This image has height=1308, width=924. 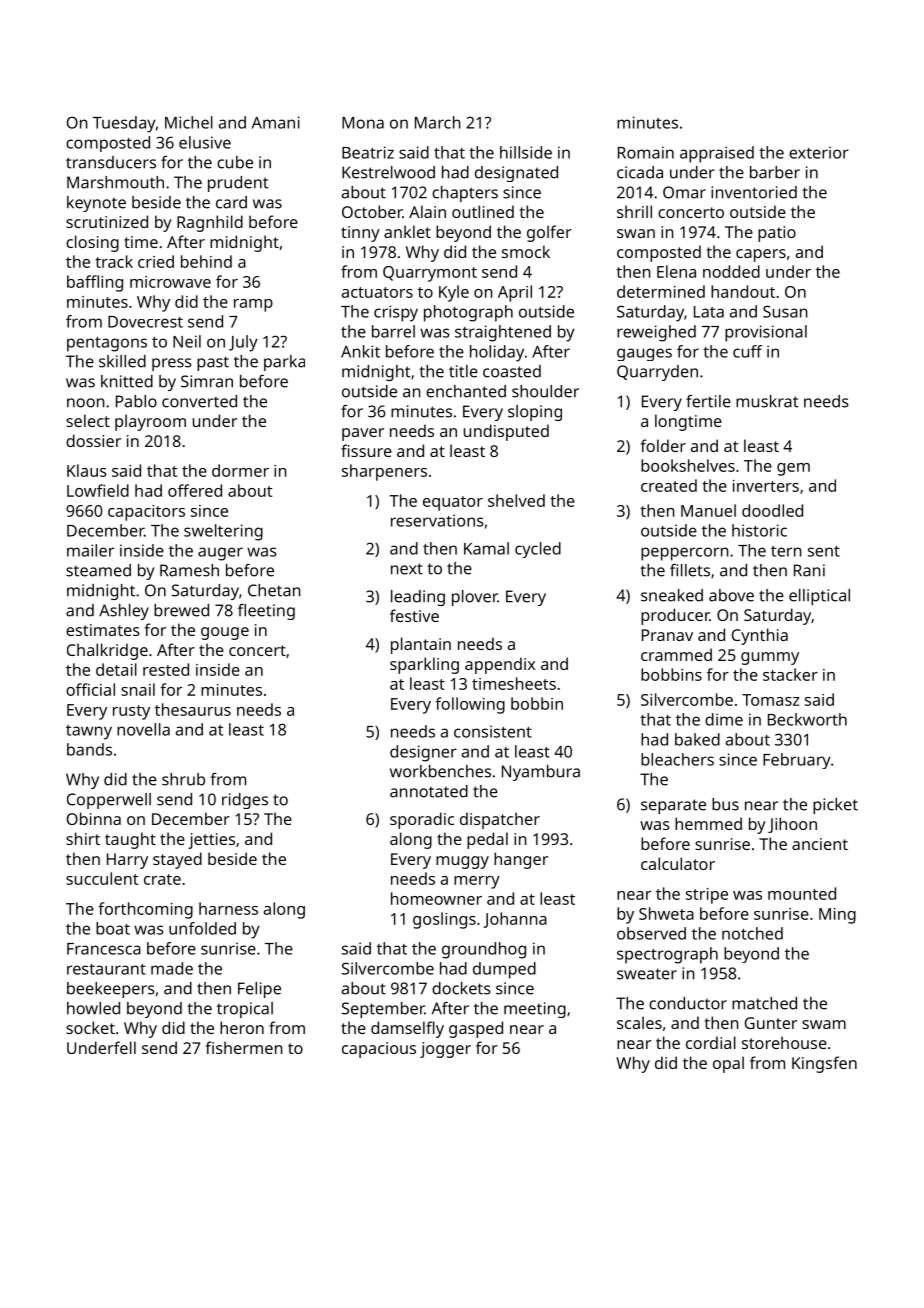 What do you see at coordinates (445, 1050) in the image?
I see `jogger` at bounding box center [445, 1050].
